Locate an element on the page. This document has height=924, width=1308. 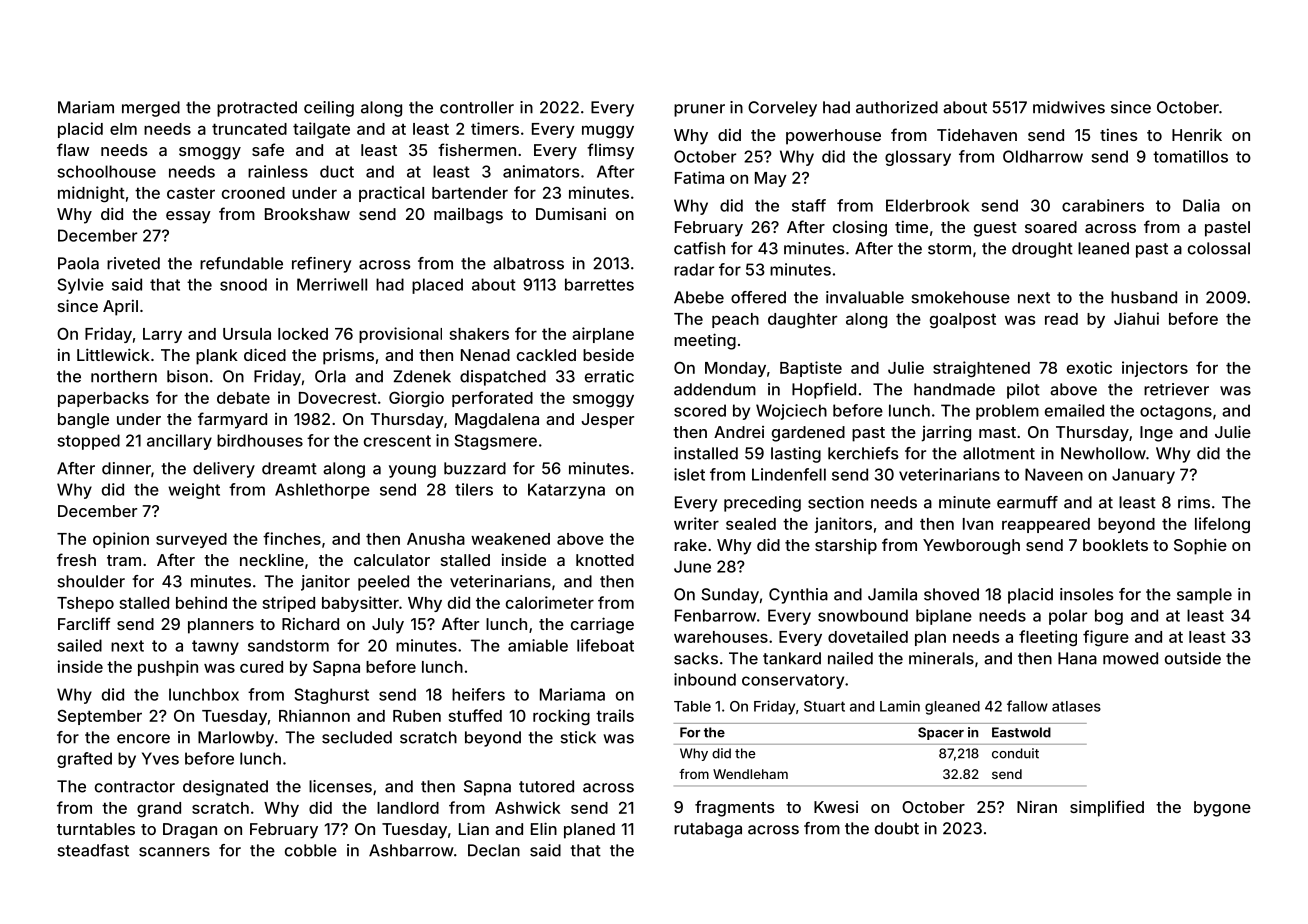
stopped is located at coordinates (88, 442).
